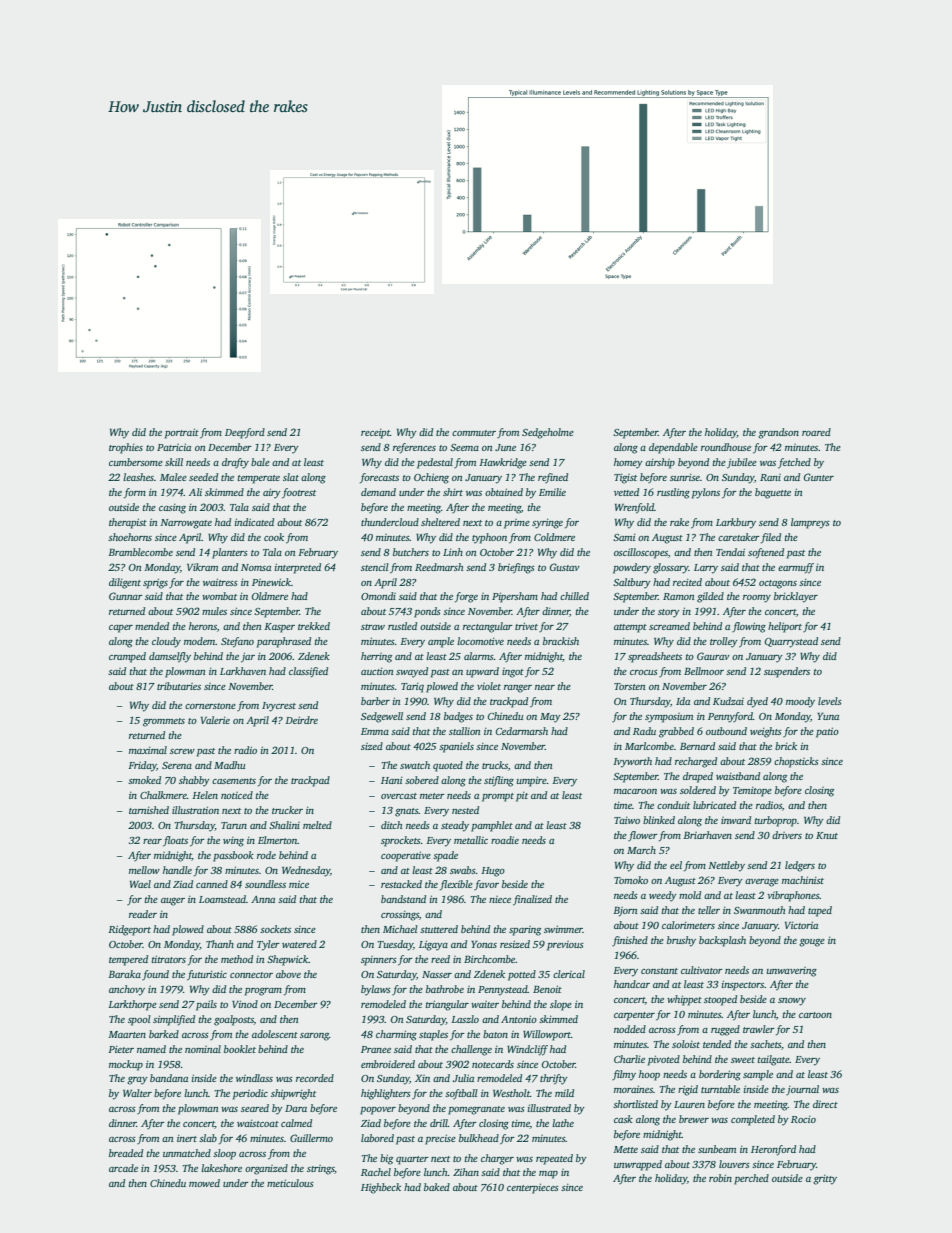  Describe the element at coordinates (437, 1187) in the image. I see `baked` at that location.
